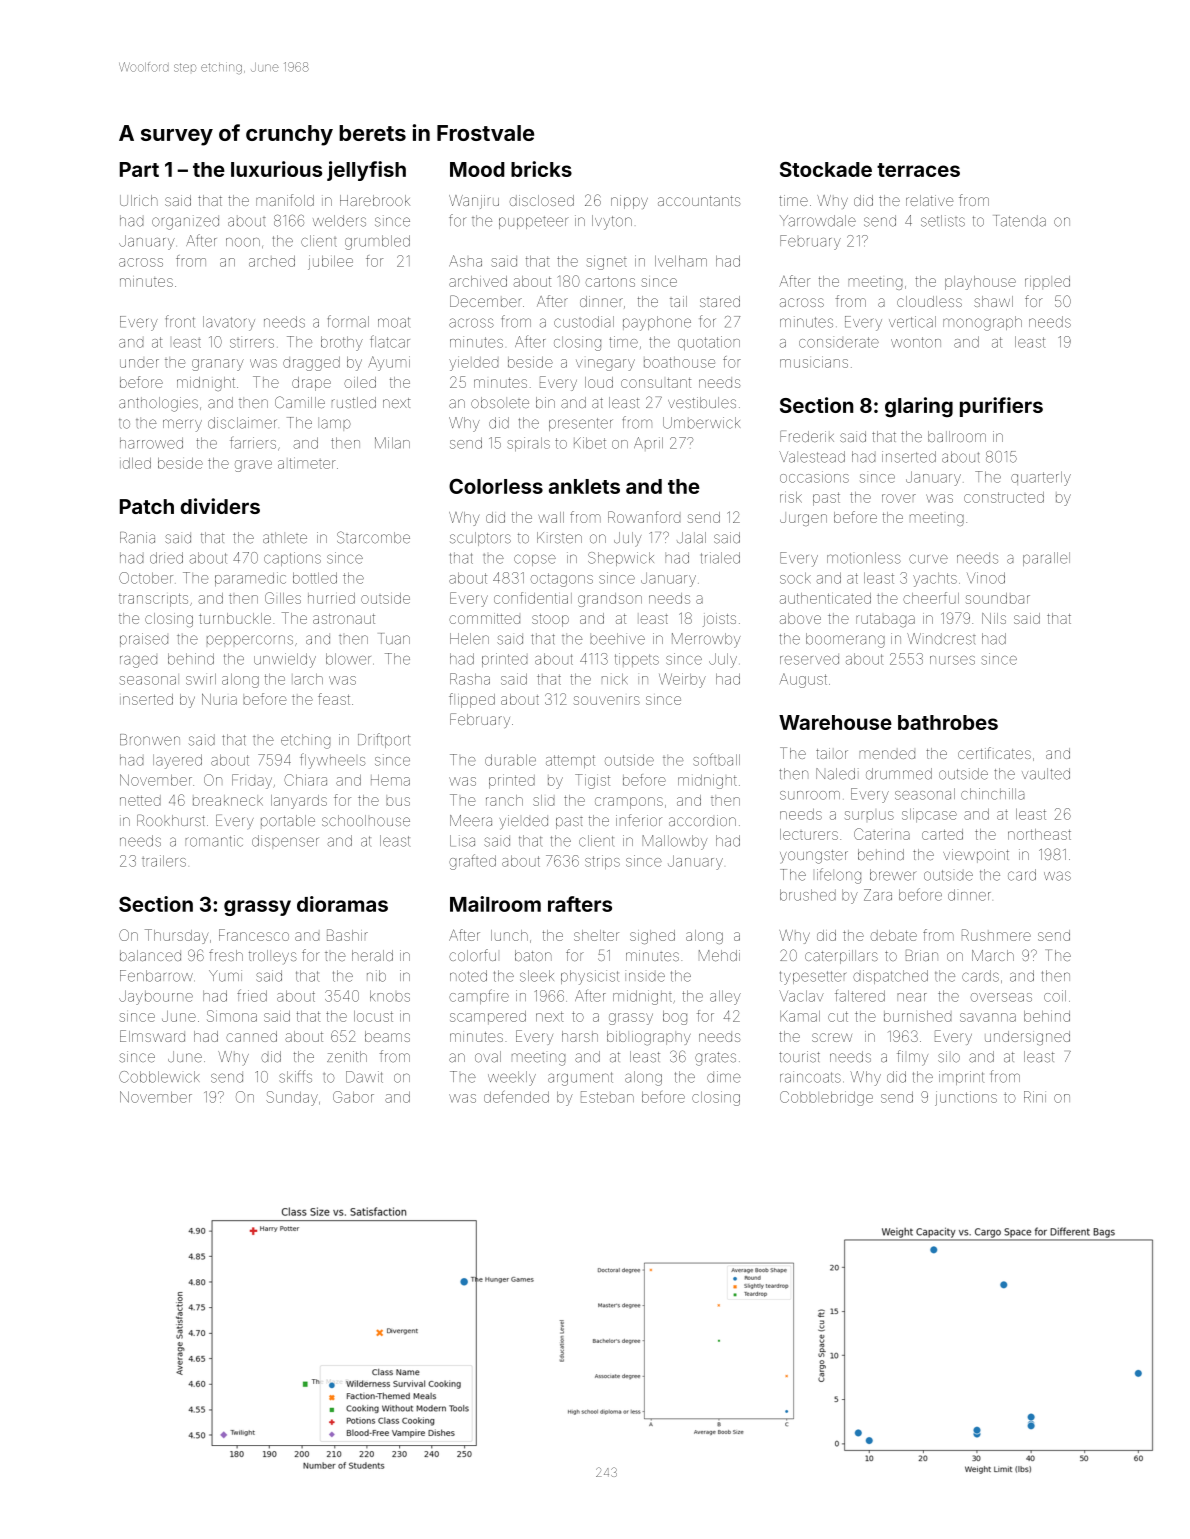 This screenshot has width=1190, height=1539. Describe the element at coordinates (918, 170) in the screenshot. I see `terraces` at that location.
